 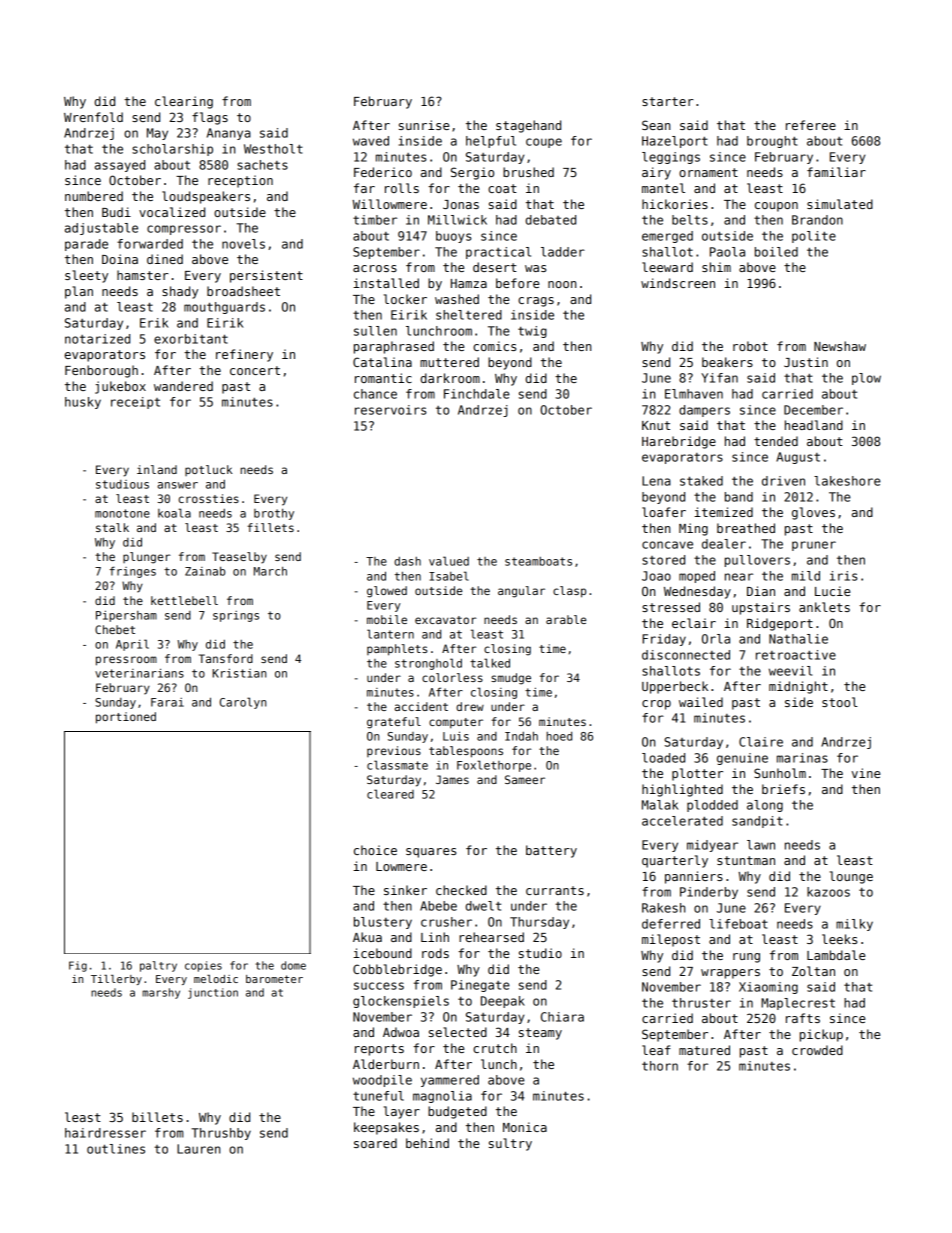 What do you see at coordinates (390, 794) in the document?
I see `cleared` at bounding box center [390, 794].
